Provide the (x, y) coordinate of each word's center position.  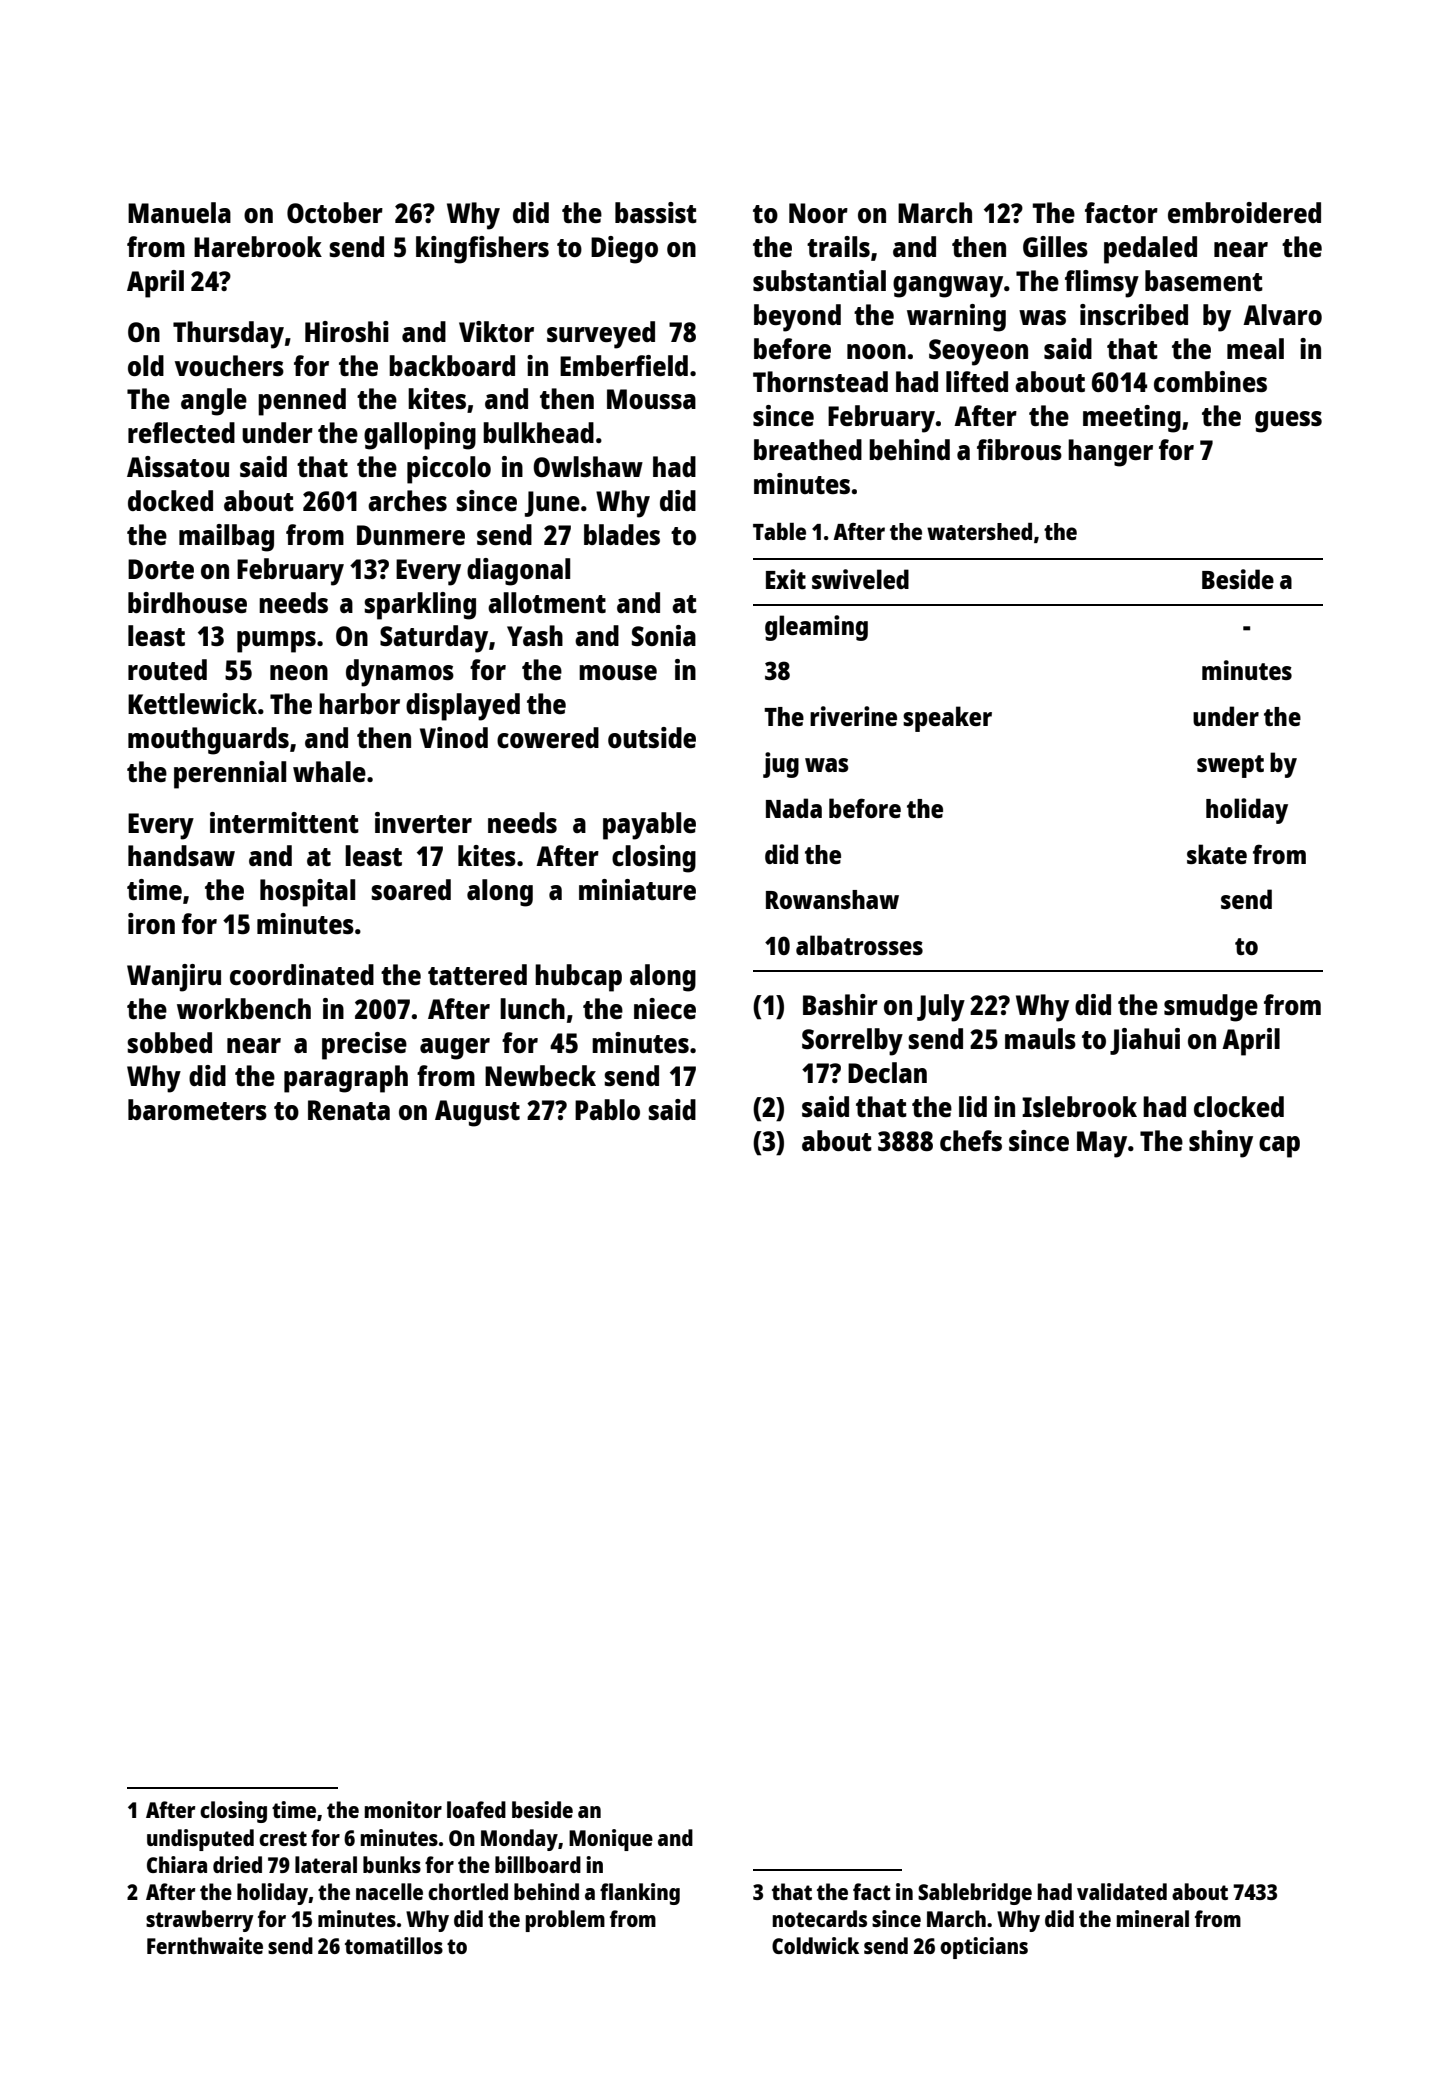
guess (1288, 422)
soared (411, 889)
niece (665, 1008)
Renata (349, 1110)
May (1102, 1144)
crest (283, 1838)
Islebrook (1079, 1106)
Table (779, 531)
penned (302, 402)
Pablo (607, 1109)
